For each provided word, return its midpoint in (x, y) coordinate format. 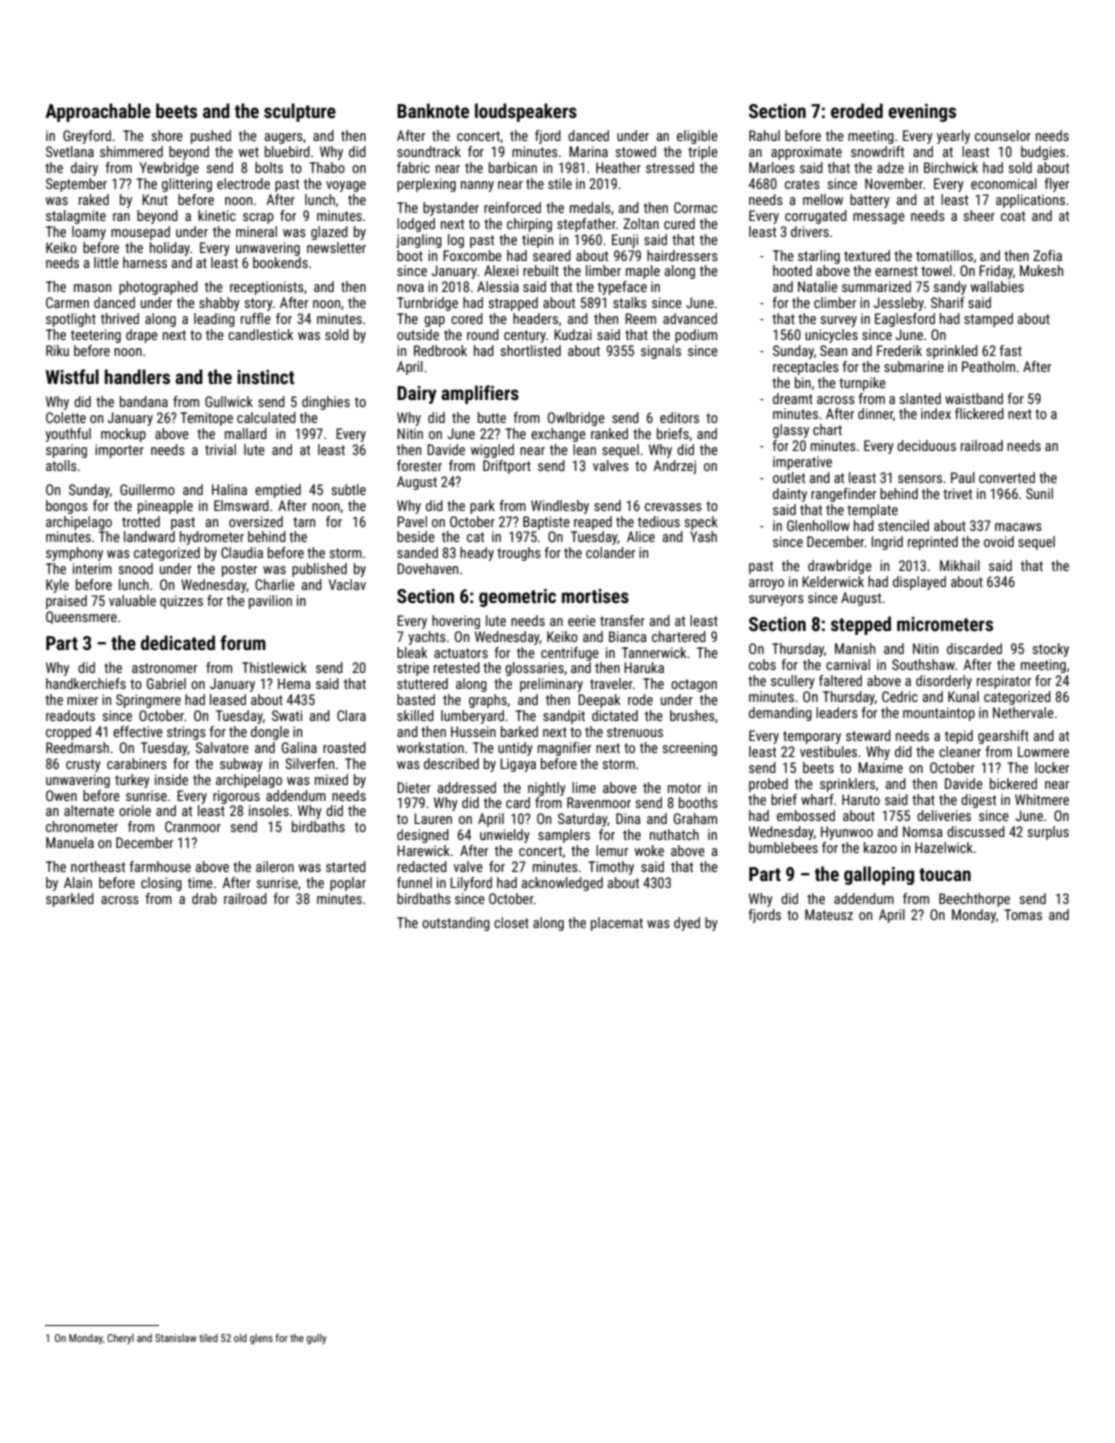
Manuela (70, 842)
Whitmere (1042, 799)
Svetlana (70, 151)
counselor (1003, 135)
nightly (547, 789)
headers (535, 318)
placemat (617, 924)
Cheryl (120, 1339)
